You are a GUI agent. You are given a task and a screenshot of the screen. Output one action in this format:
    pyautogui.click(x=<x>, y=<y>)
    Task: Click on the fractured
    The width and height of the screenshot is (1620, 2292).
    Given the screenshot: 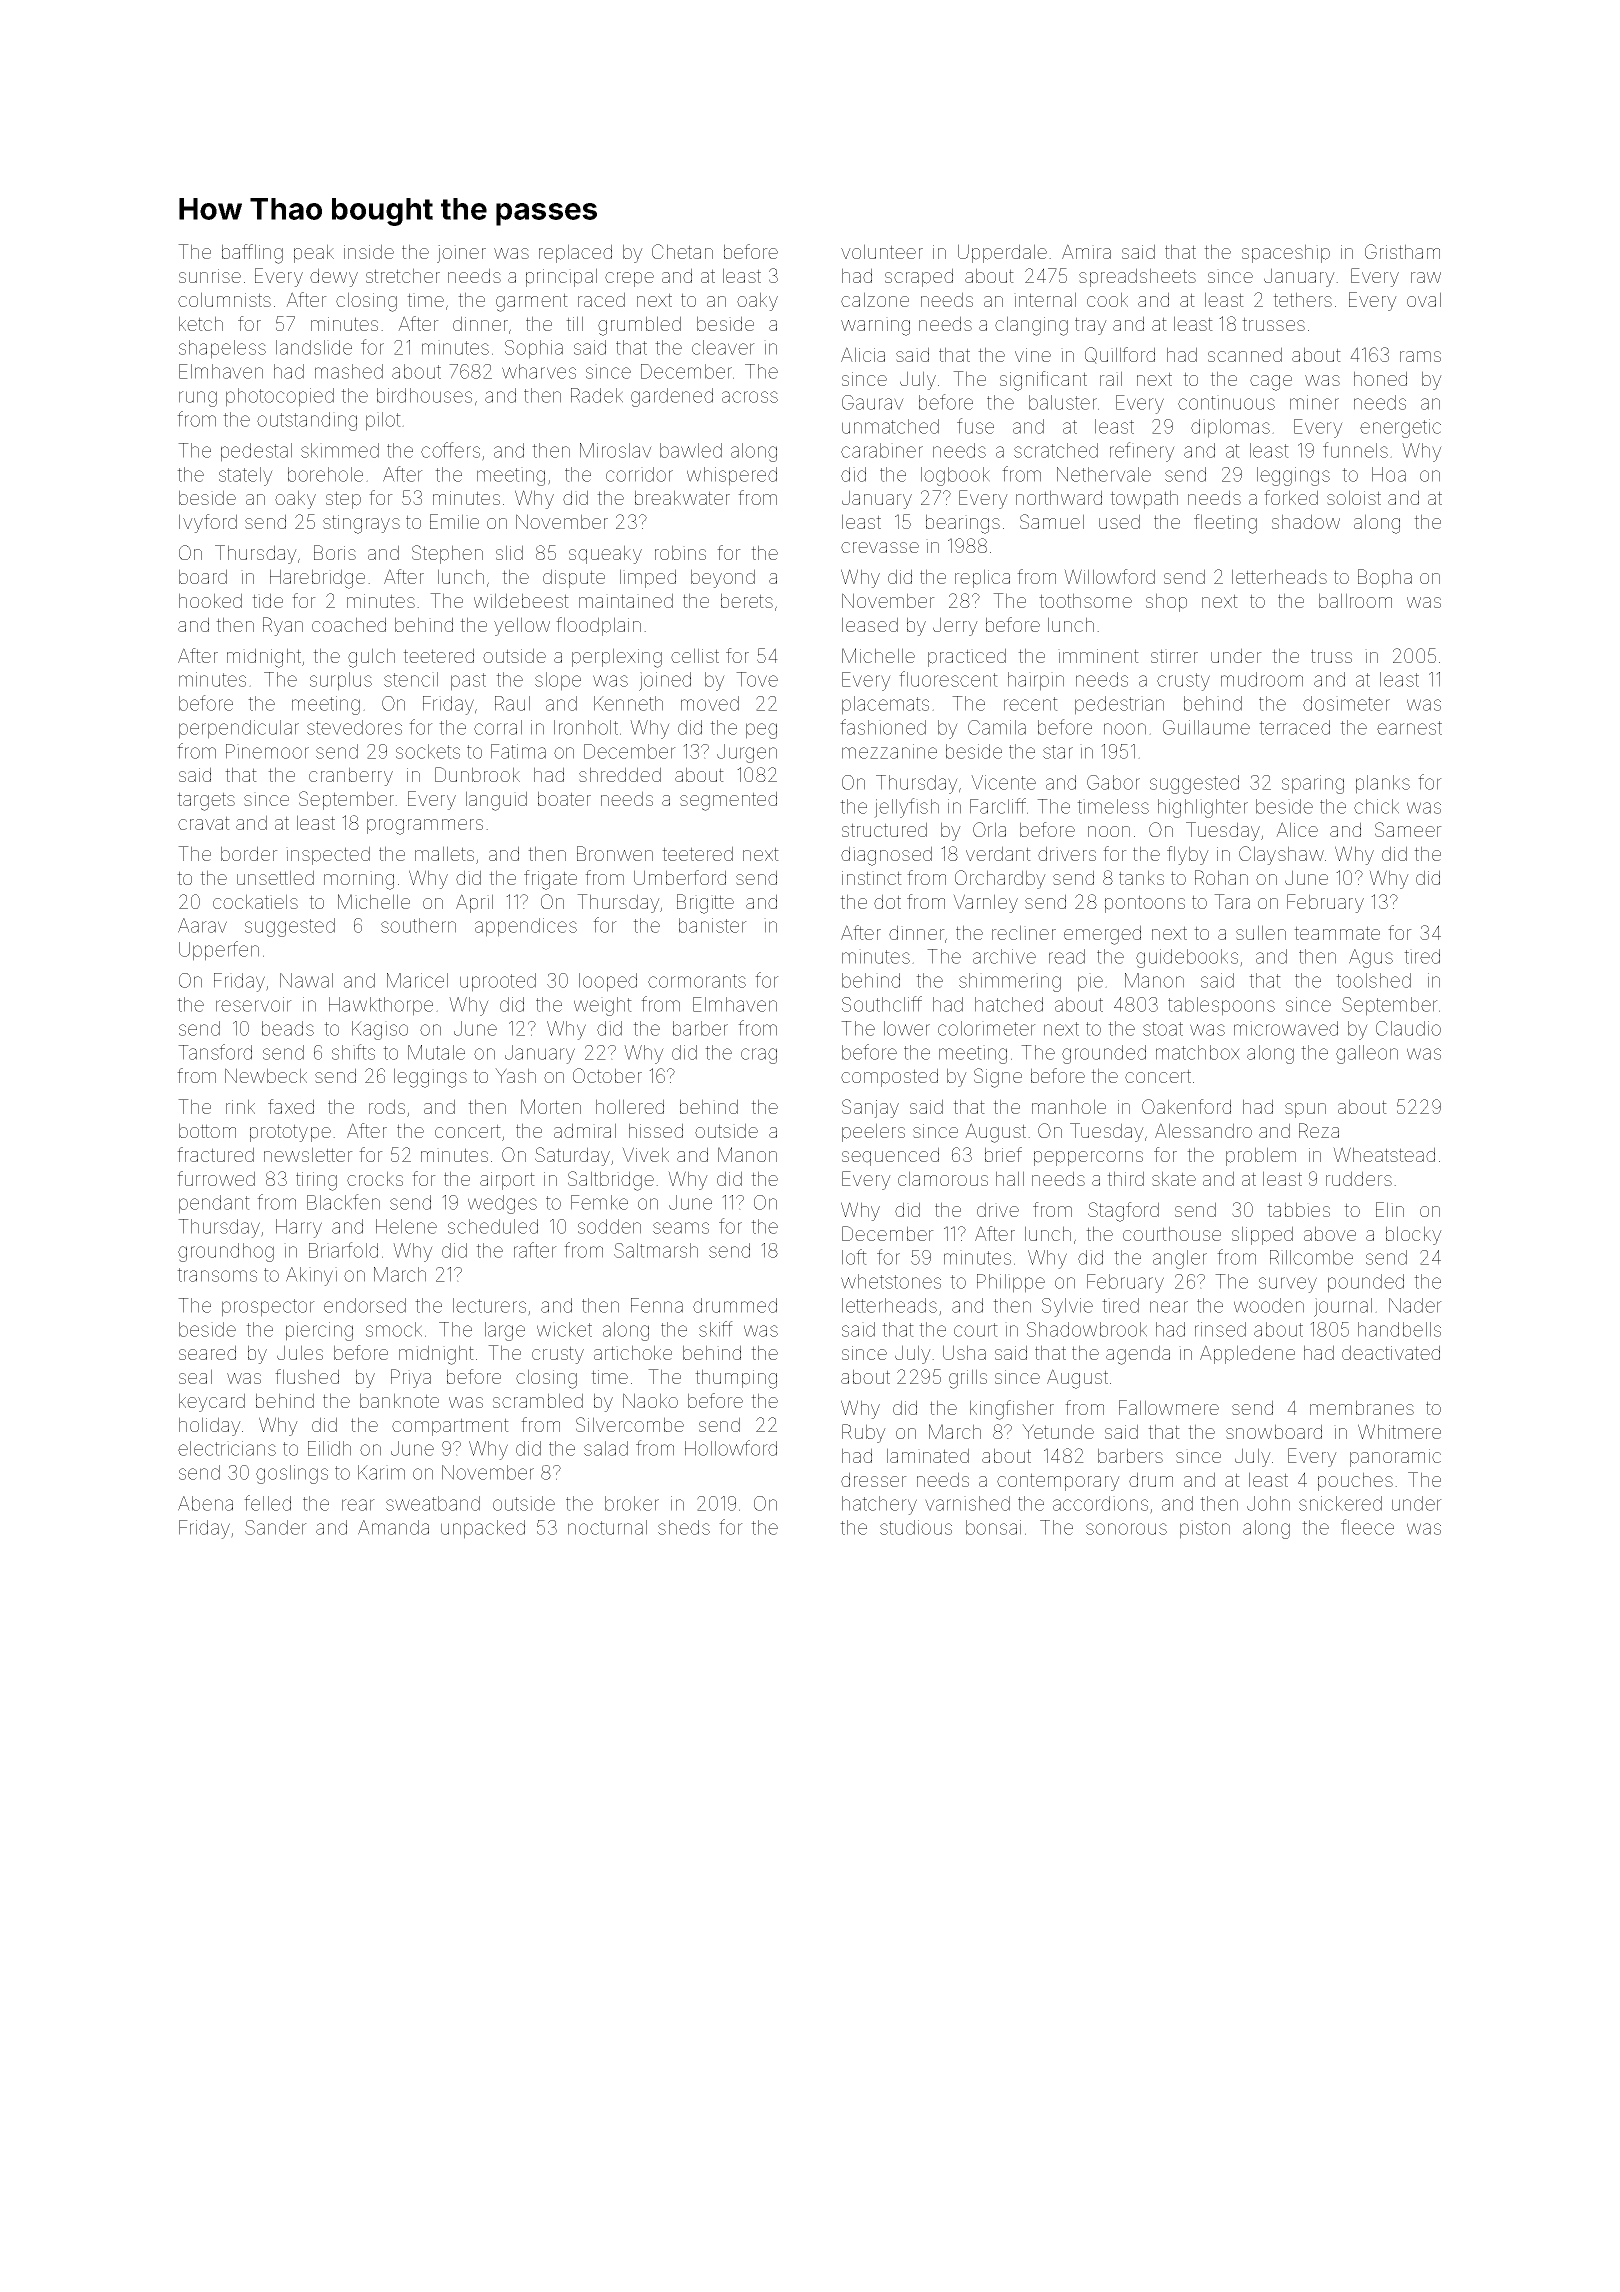 What is the action you would take?
    pyautogui.click(x=215, y=1154)
